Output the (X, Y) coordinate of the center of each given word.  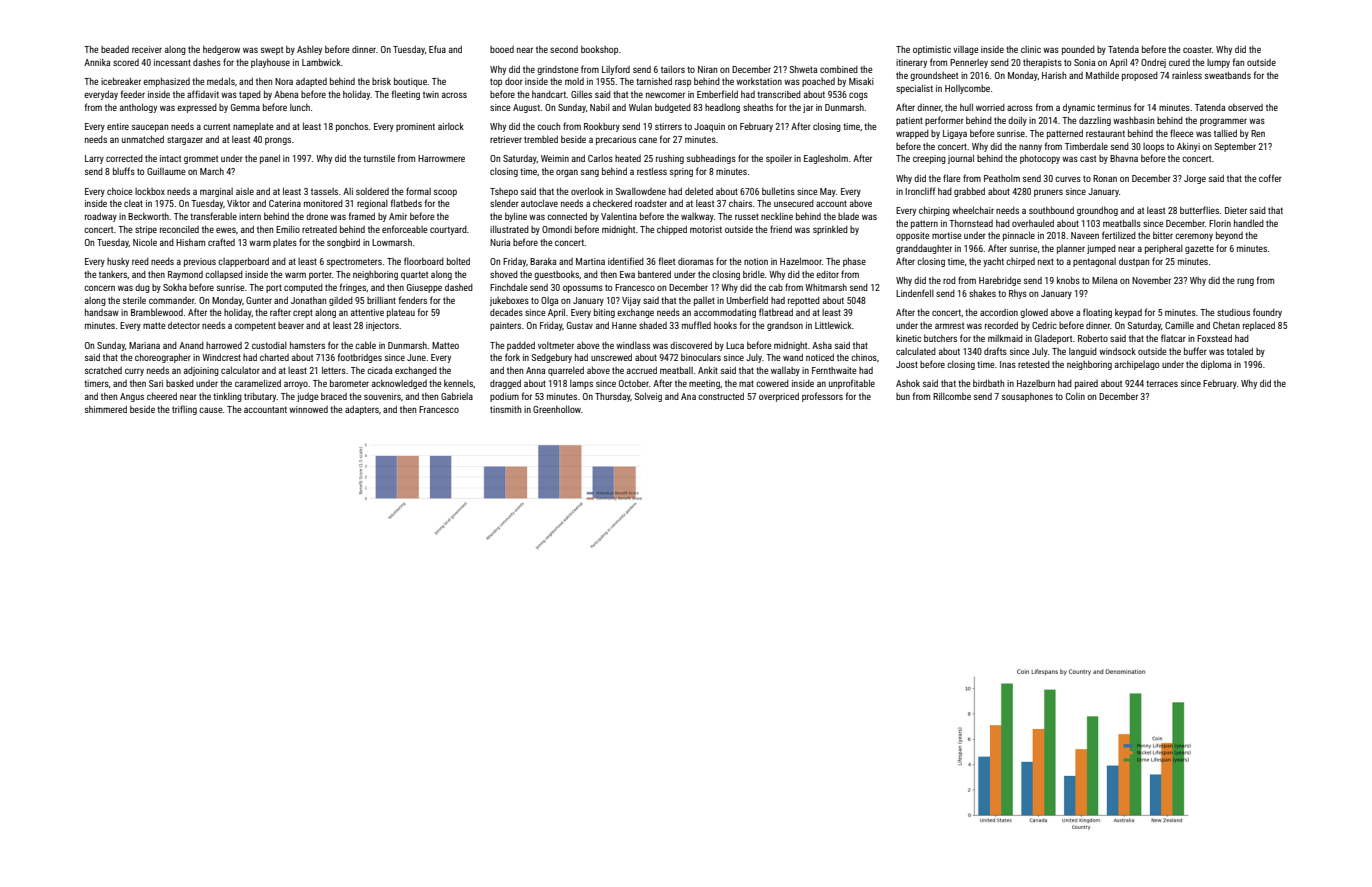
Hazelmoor (801, 261)
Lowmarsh (392, 242)
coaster (1197, 49)
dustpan (1134, 262)
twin (431, 94)
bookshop (599, 50)
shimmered (106, 409)
